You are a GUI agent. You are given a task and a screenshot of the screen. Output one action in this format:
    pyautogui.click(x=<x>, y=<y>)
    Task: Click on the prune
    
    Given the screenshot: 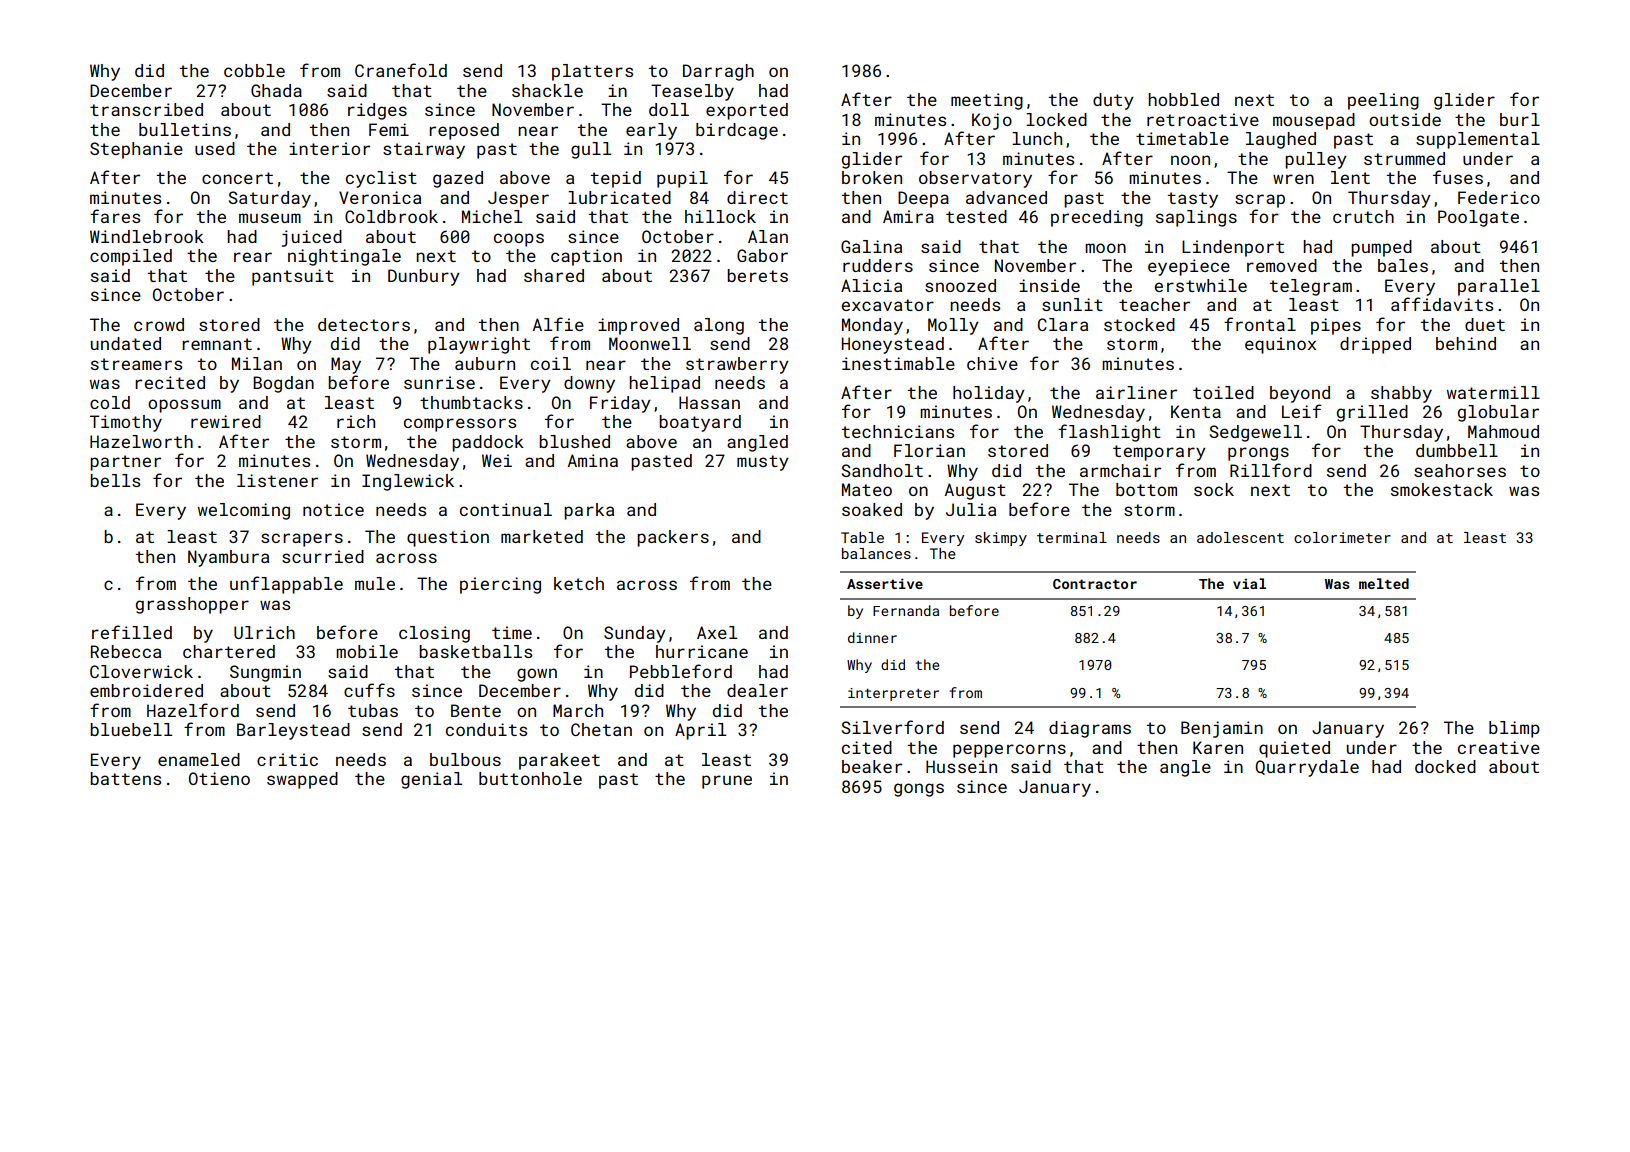 What is the action you would take?
    pyautogui.click(x=727, y=782)
